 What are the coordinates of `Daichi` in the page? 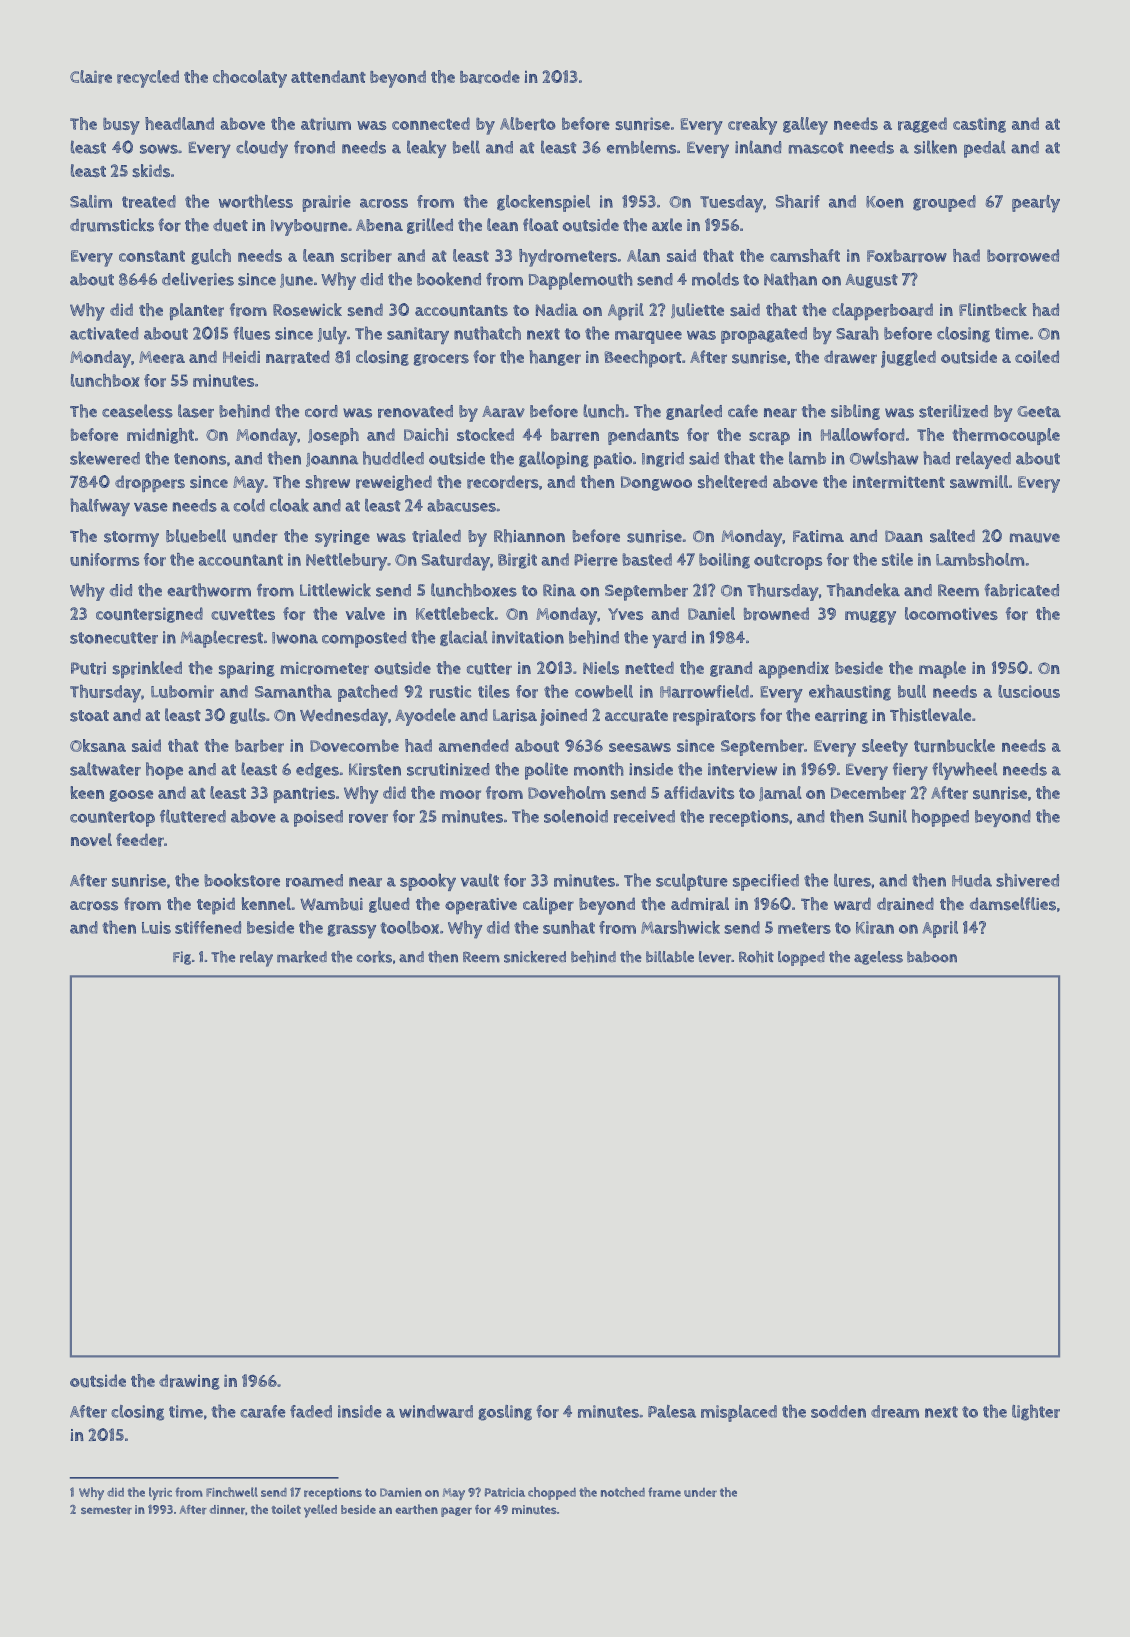 It's located at (426, 434).
